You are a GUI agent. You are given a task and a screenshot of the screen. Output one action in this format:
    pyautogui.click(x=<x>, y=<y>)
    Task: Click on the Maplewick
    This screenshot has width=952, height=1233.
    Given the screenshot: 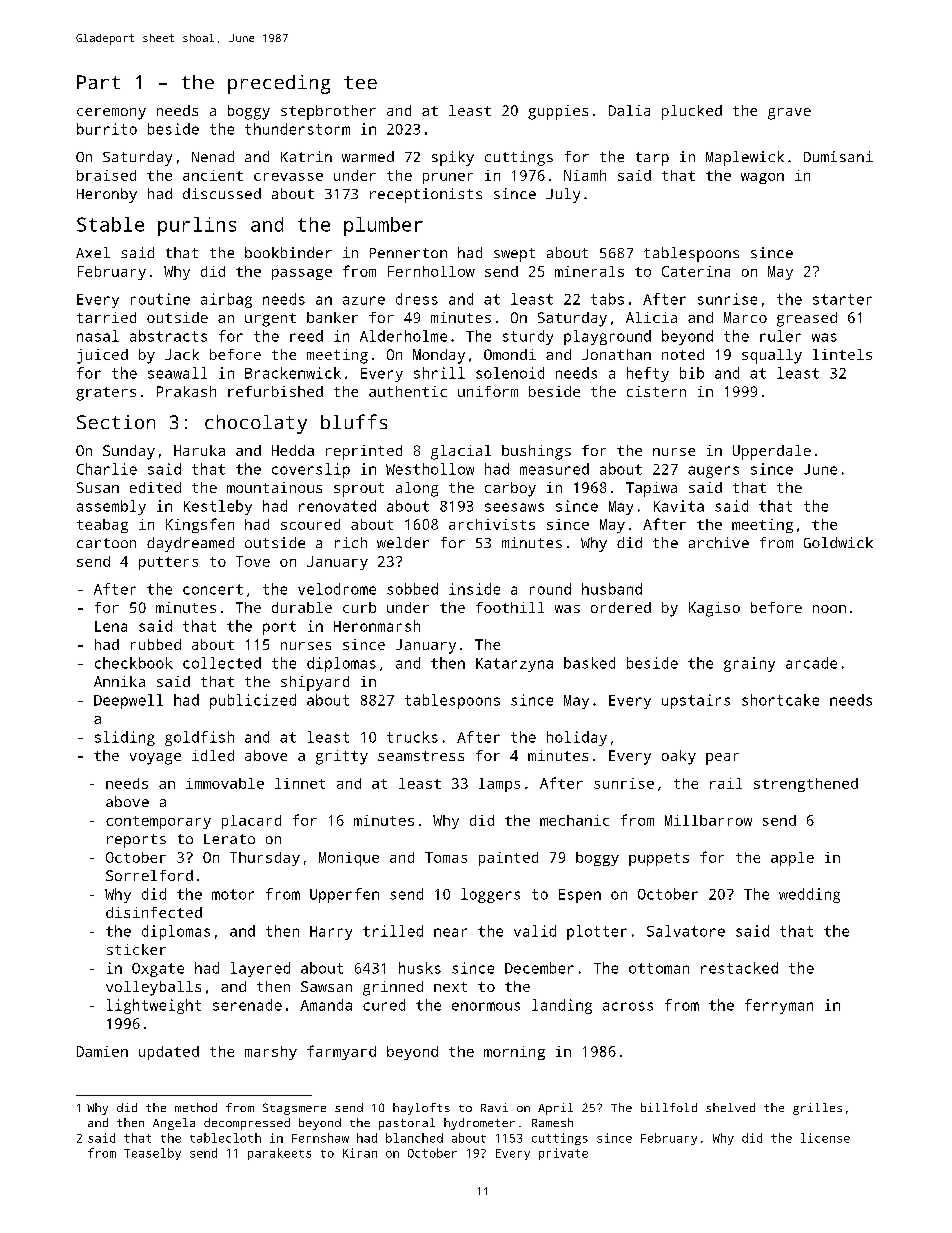 What is the action you would take?
    pyautogui.click(x=745, y=158)
